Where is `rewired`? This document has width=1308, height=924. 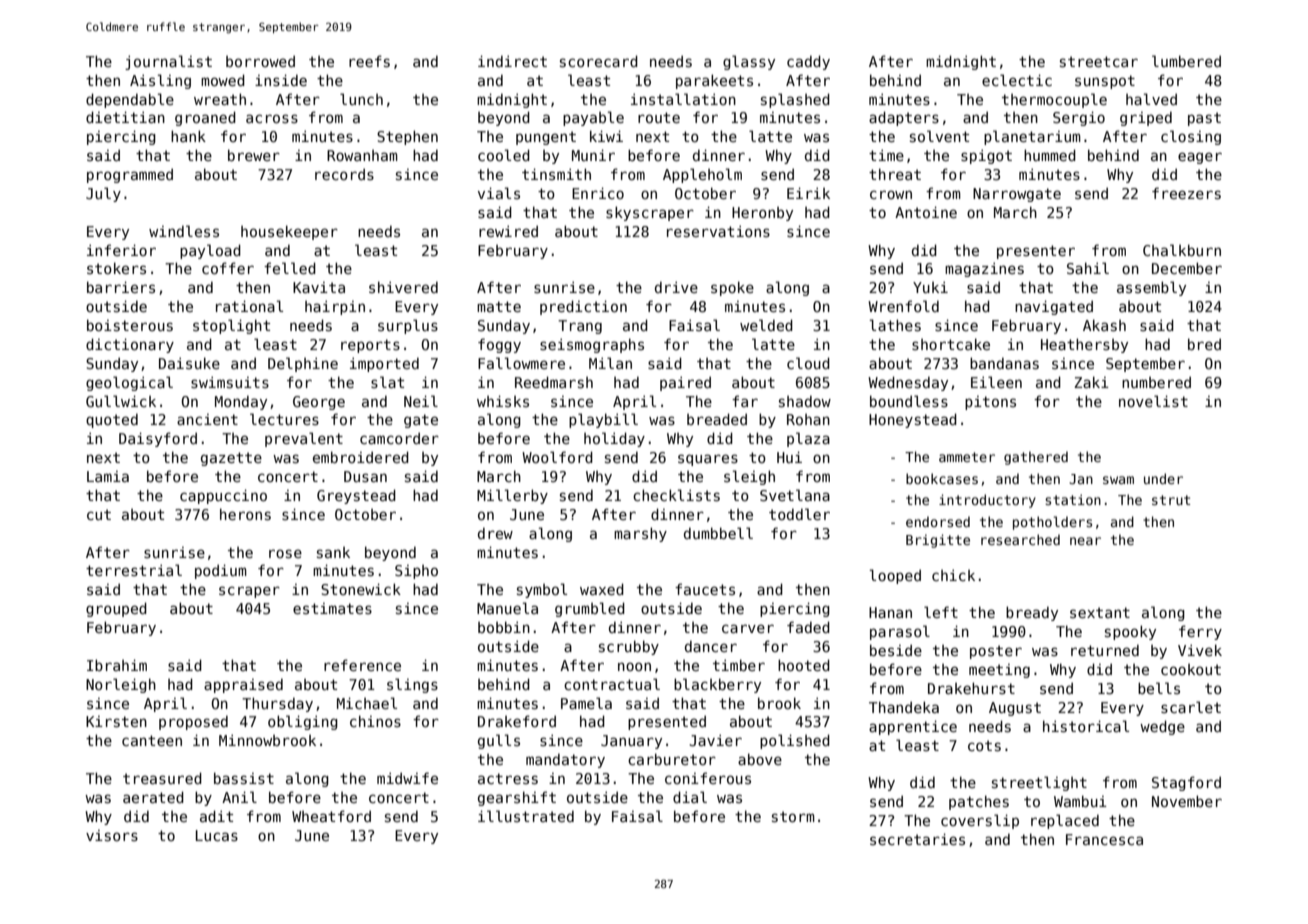
rewired is located at coordinates (508, 231).
